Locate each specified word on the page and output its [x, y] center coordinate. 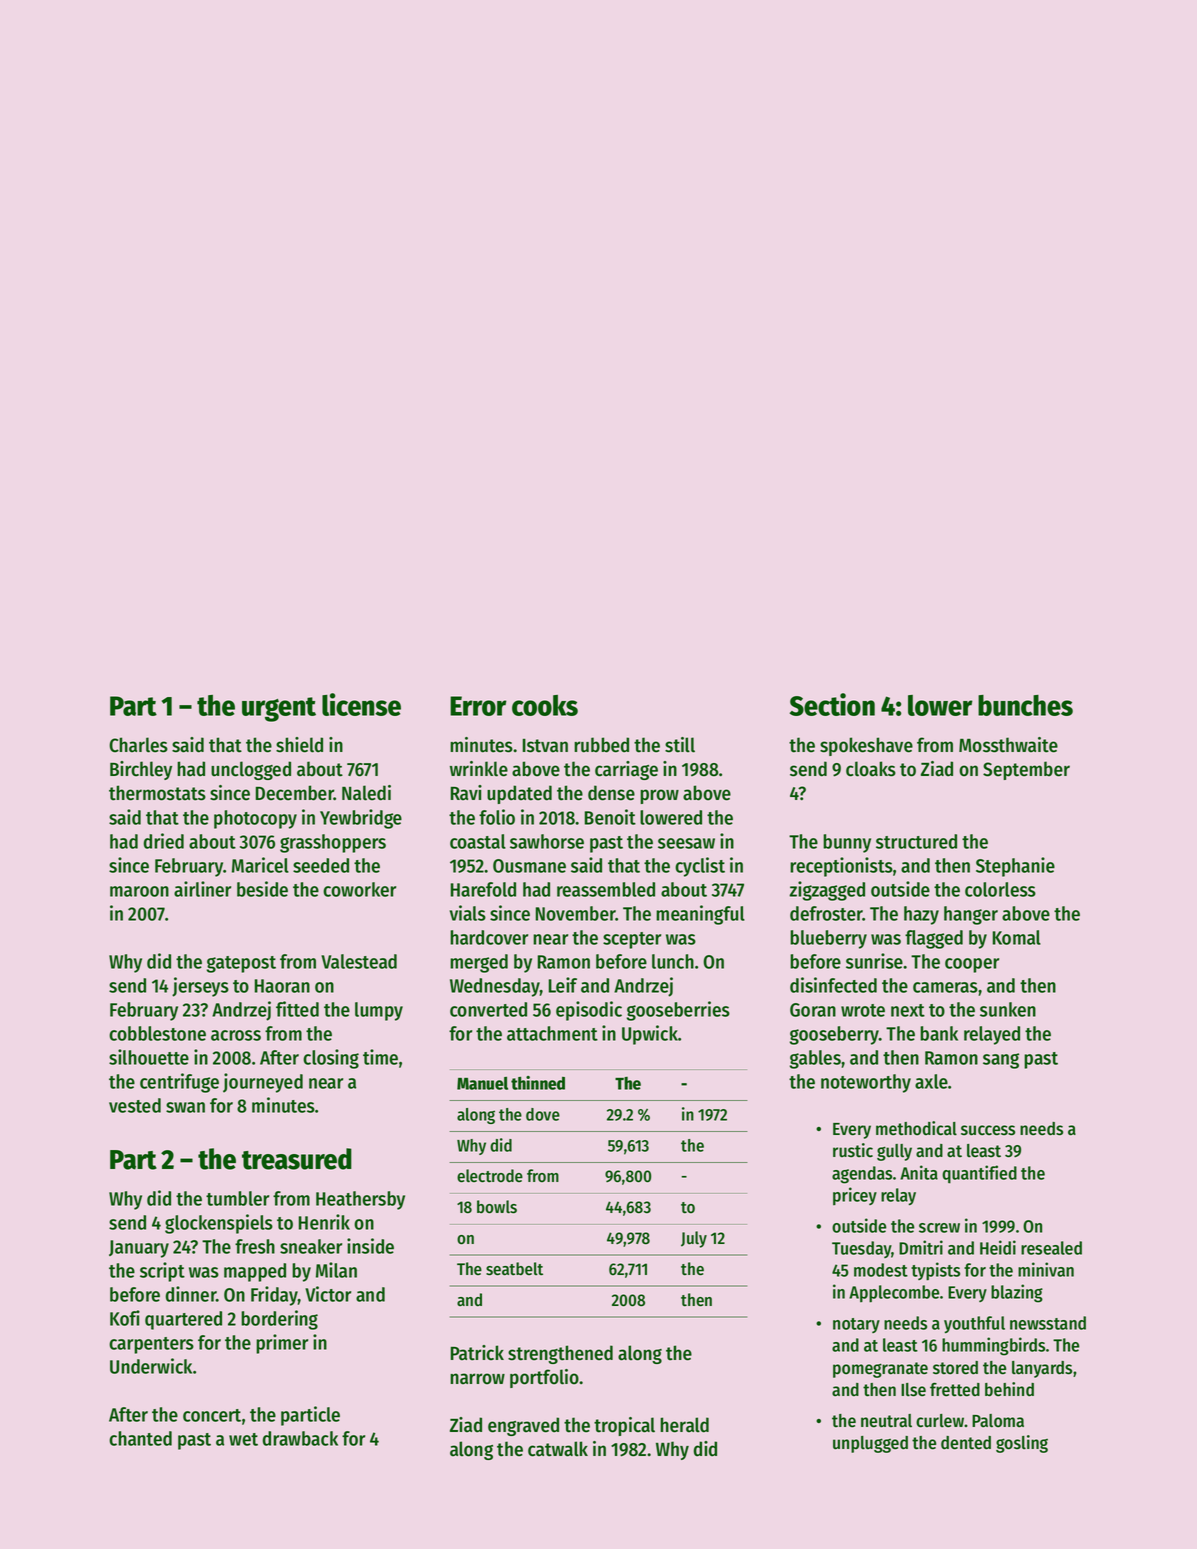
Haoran [282, 986]
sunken [1008, 1009]
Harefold [483, 889]
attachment [552, 1033]
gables [815, 1059]
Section [832, 704]
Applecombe [894, 1294]
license [361, 704]
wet [243, 1439]
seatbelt [514, 1269]
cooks [545, 705]
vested [135, 1105]
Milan [336, 1270]
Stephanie [1015, 867]
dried [164, 841]
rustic [853, 1150]
